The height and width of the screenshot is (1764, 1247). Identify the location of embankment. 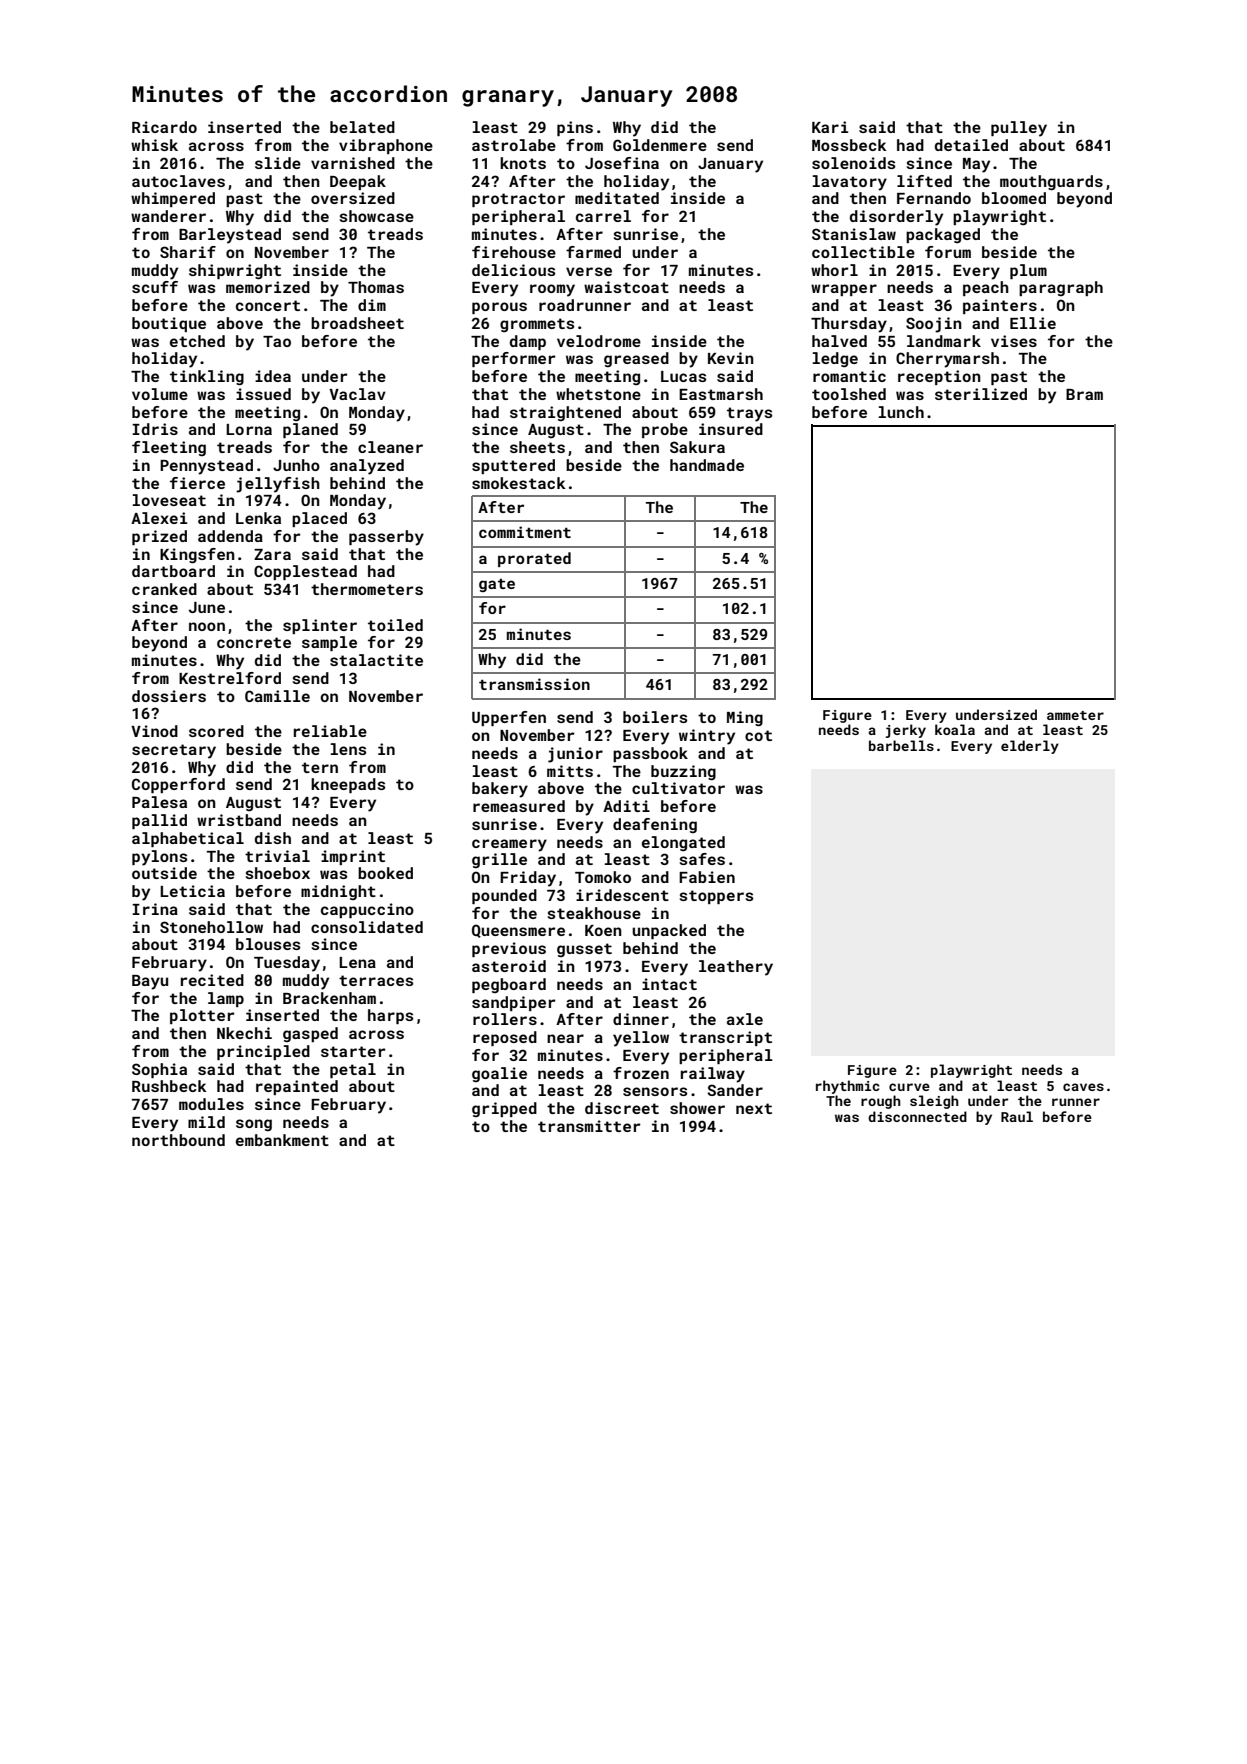
(282, 1140).
